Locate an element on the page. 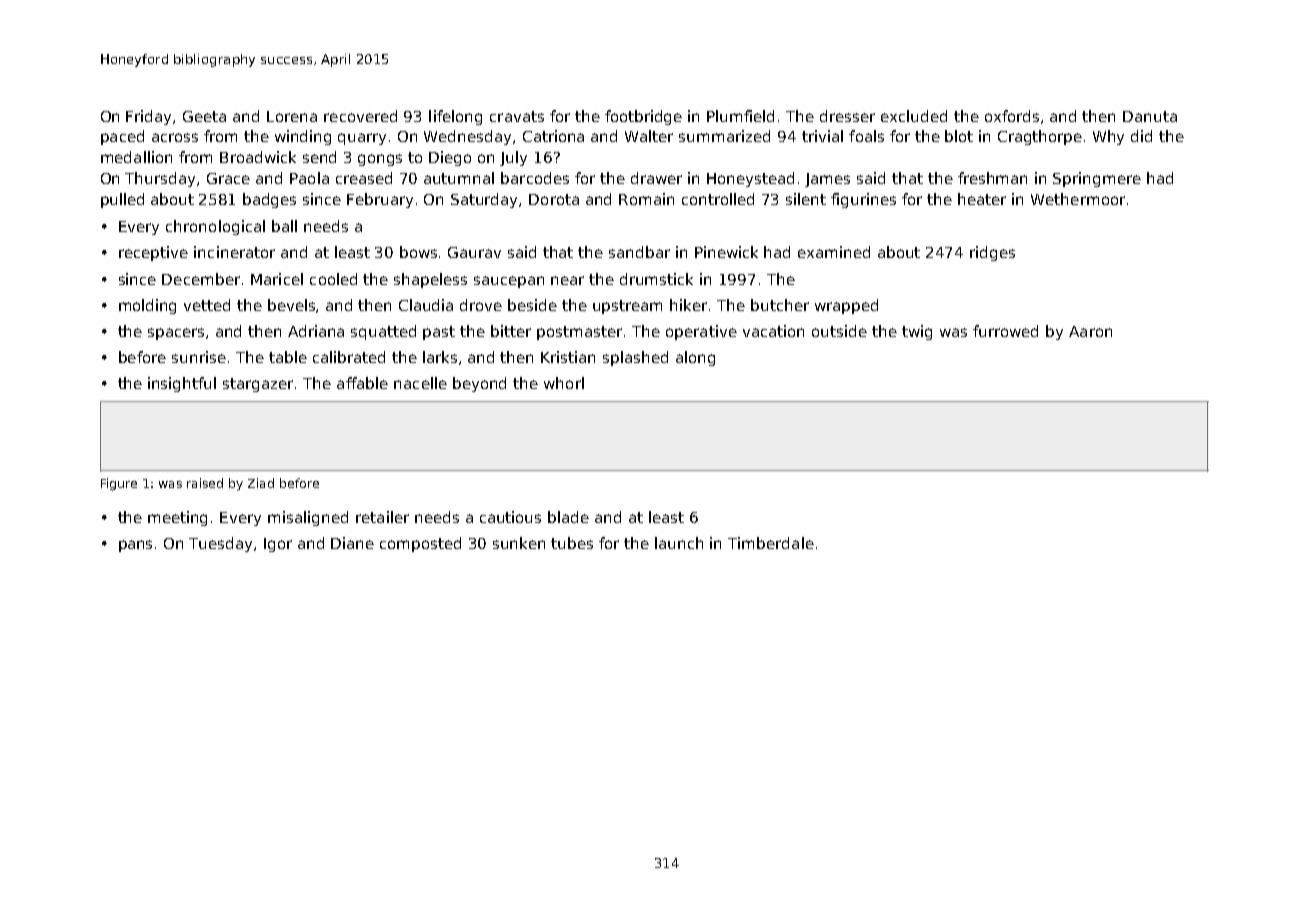 The height and width of the image is (924, 1308). Plumfield is located at coordinates (740, 116).
